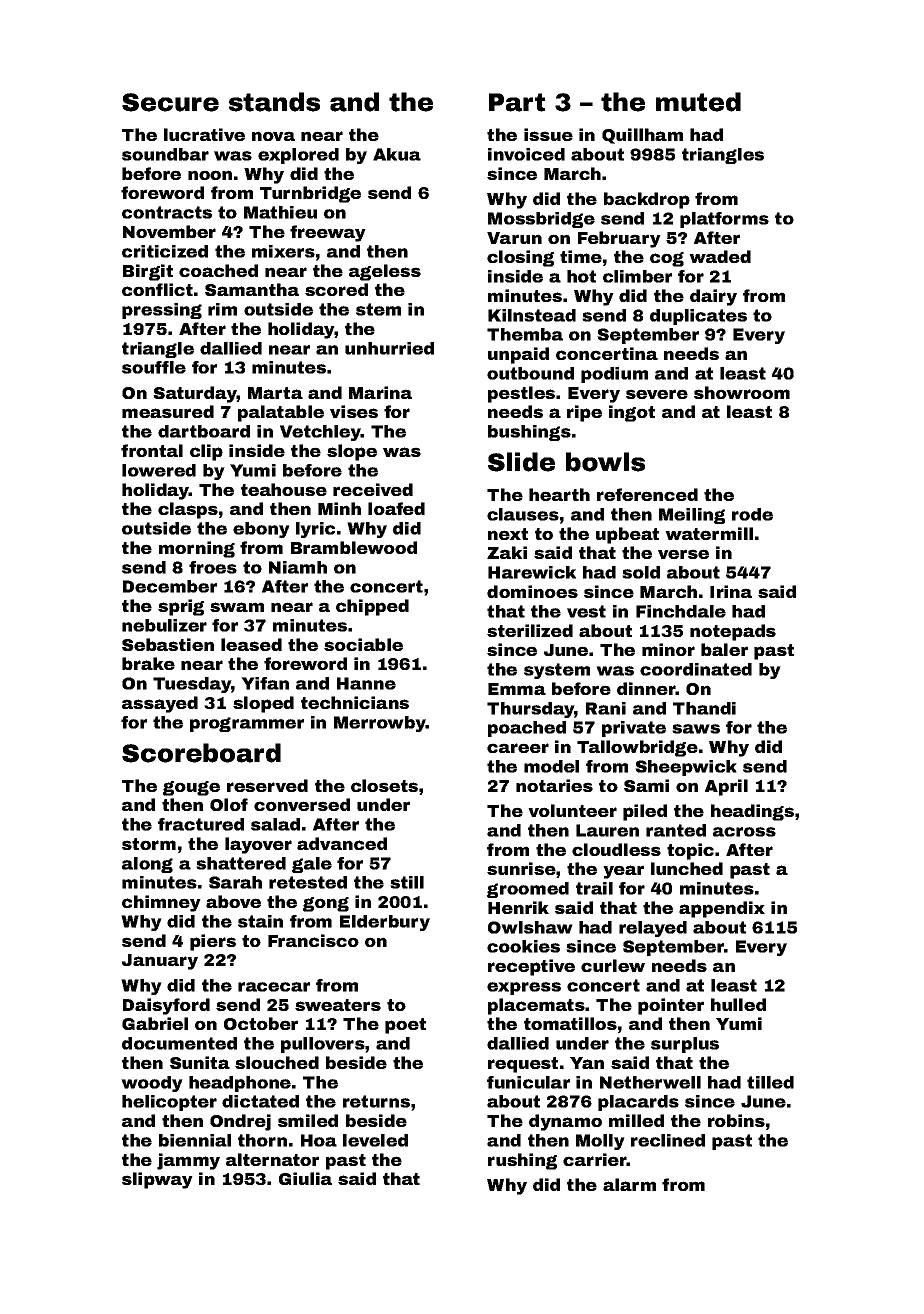 The width and height of the image is (924, 1314). I want to click on milled, so click(636, 1120).
